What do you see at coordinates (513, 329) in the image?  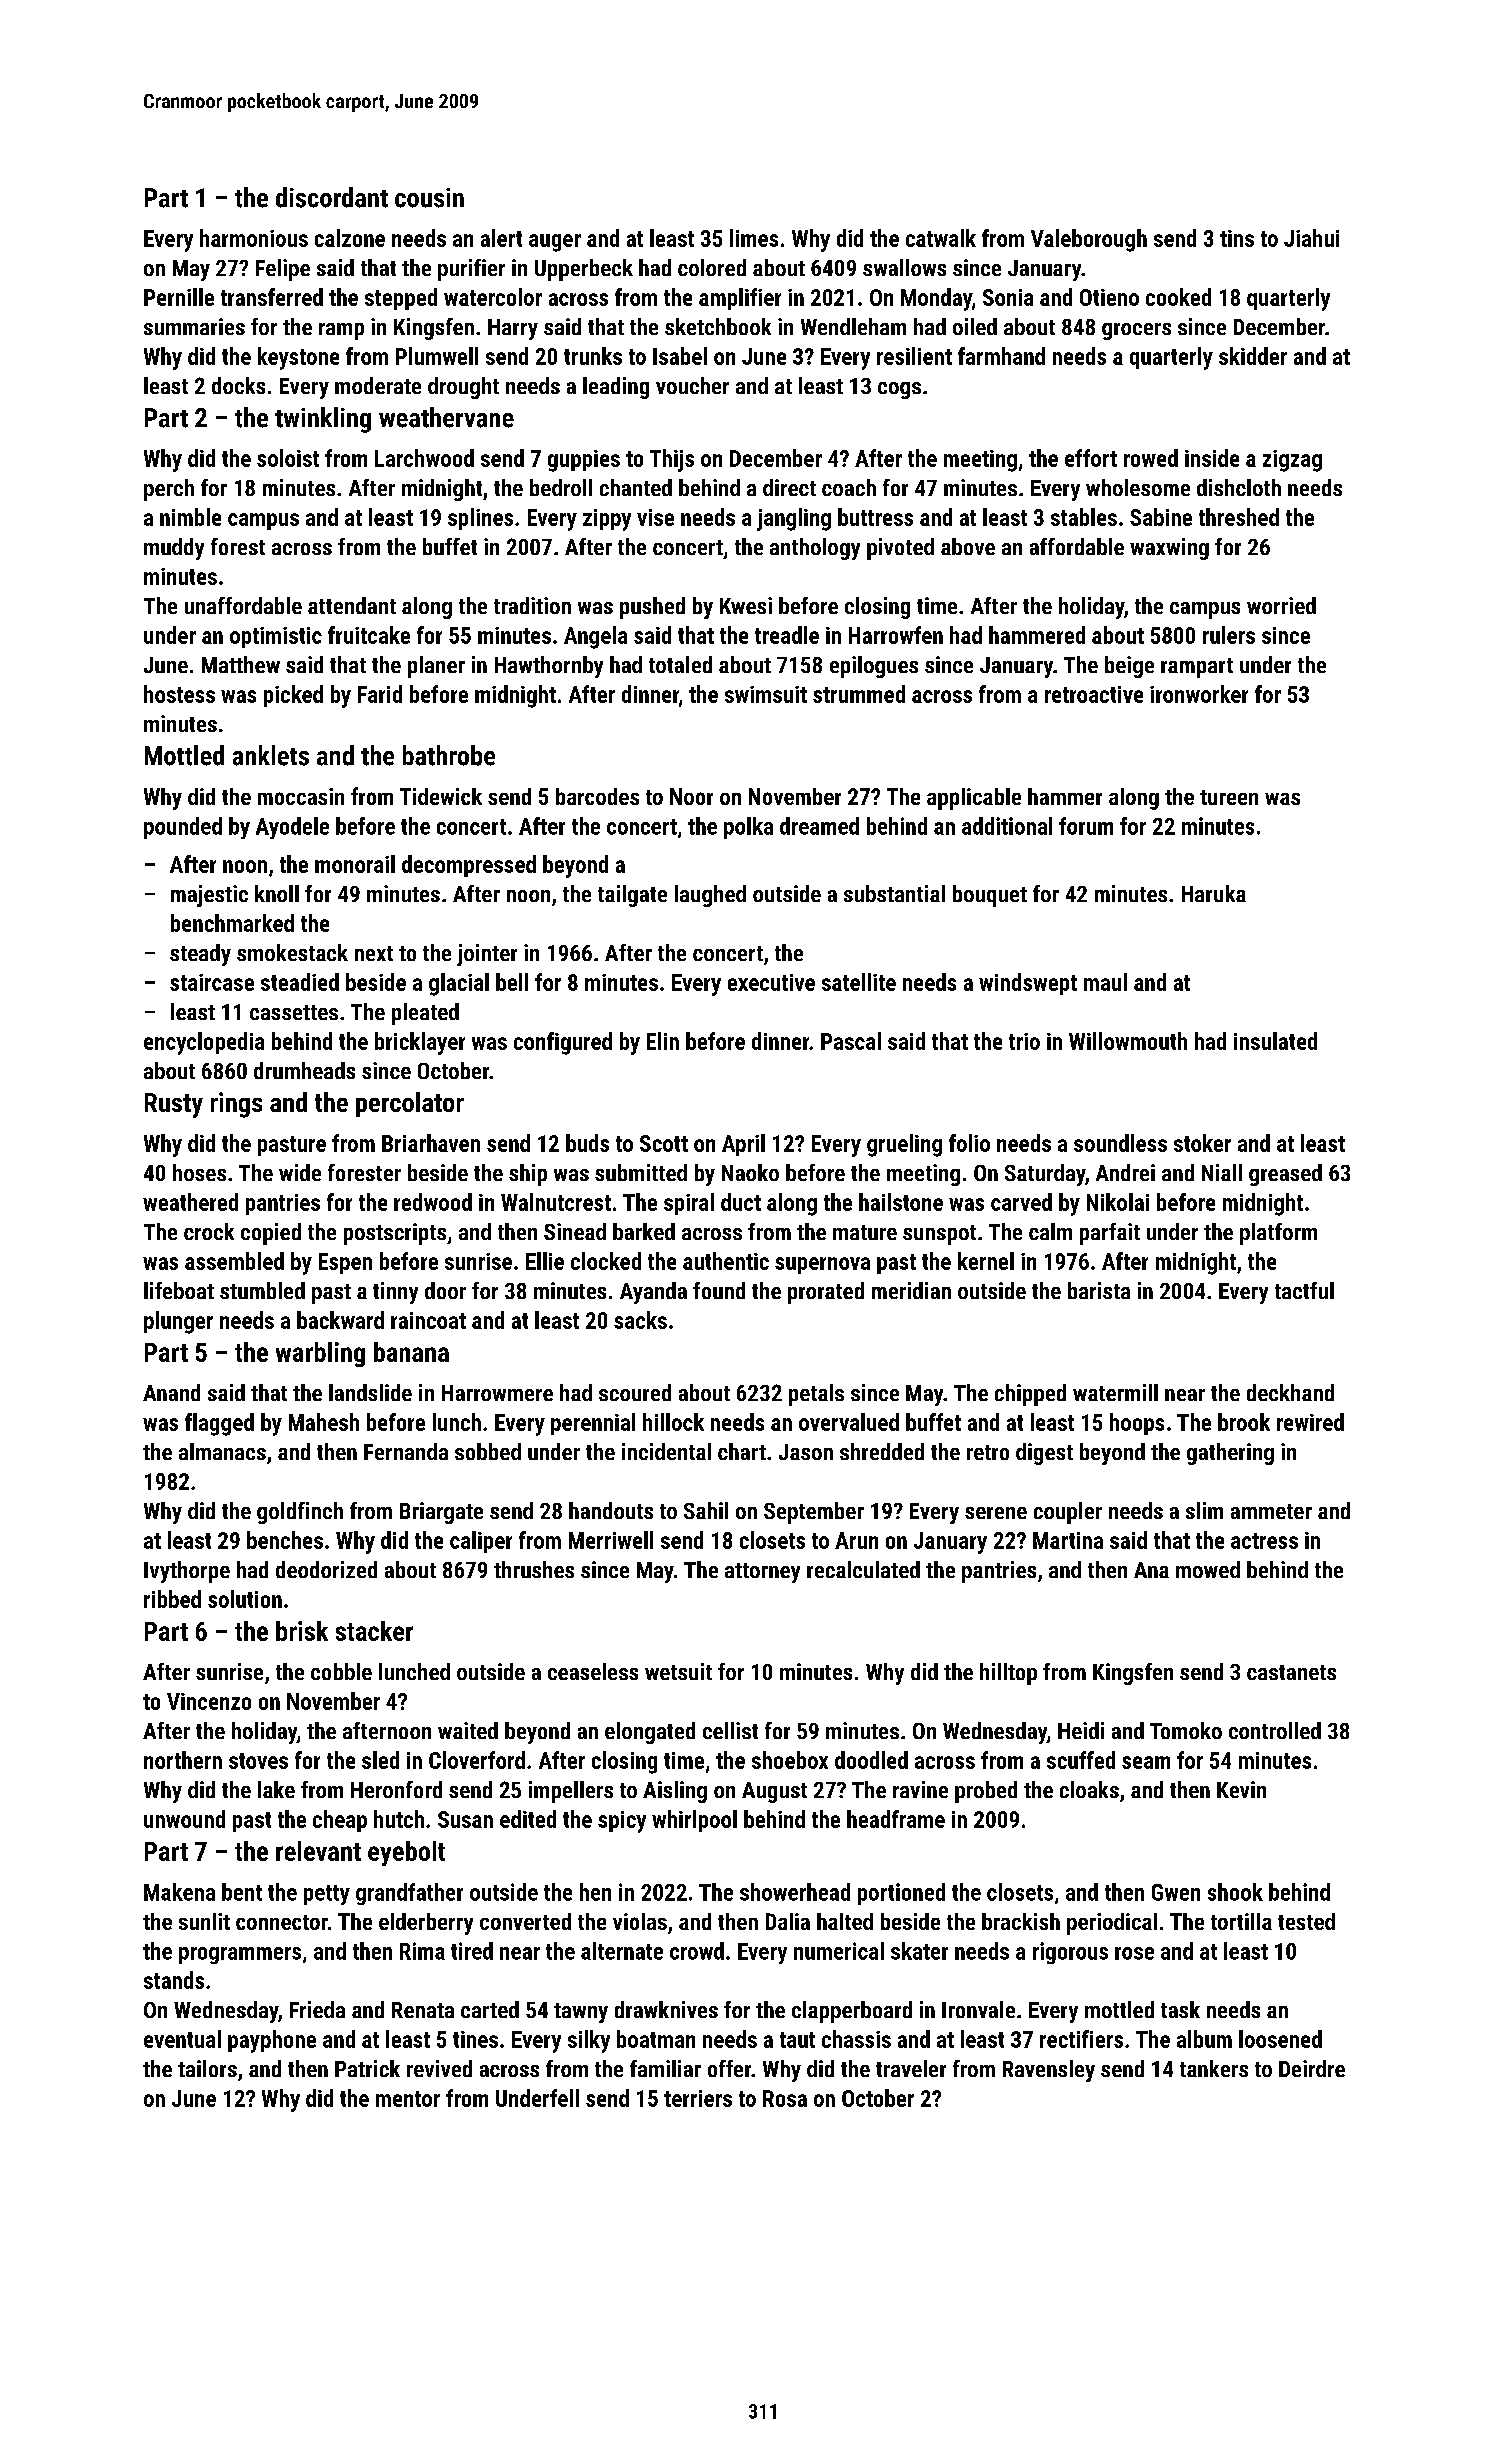 I see `Harry` at bounding box center [513, 329].
